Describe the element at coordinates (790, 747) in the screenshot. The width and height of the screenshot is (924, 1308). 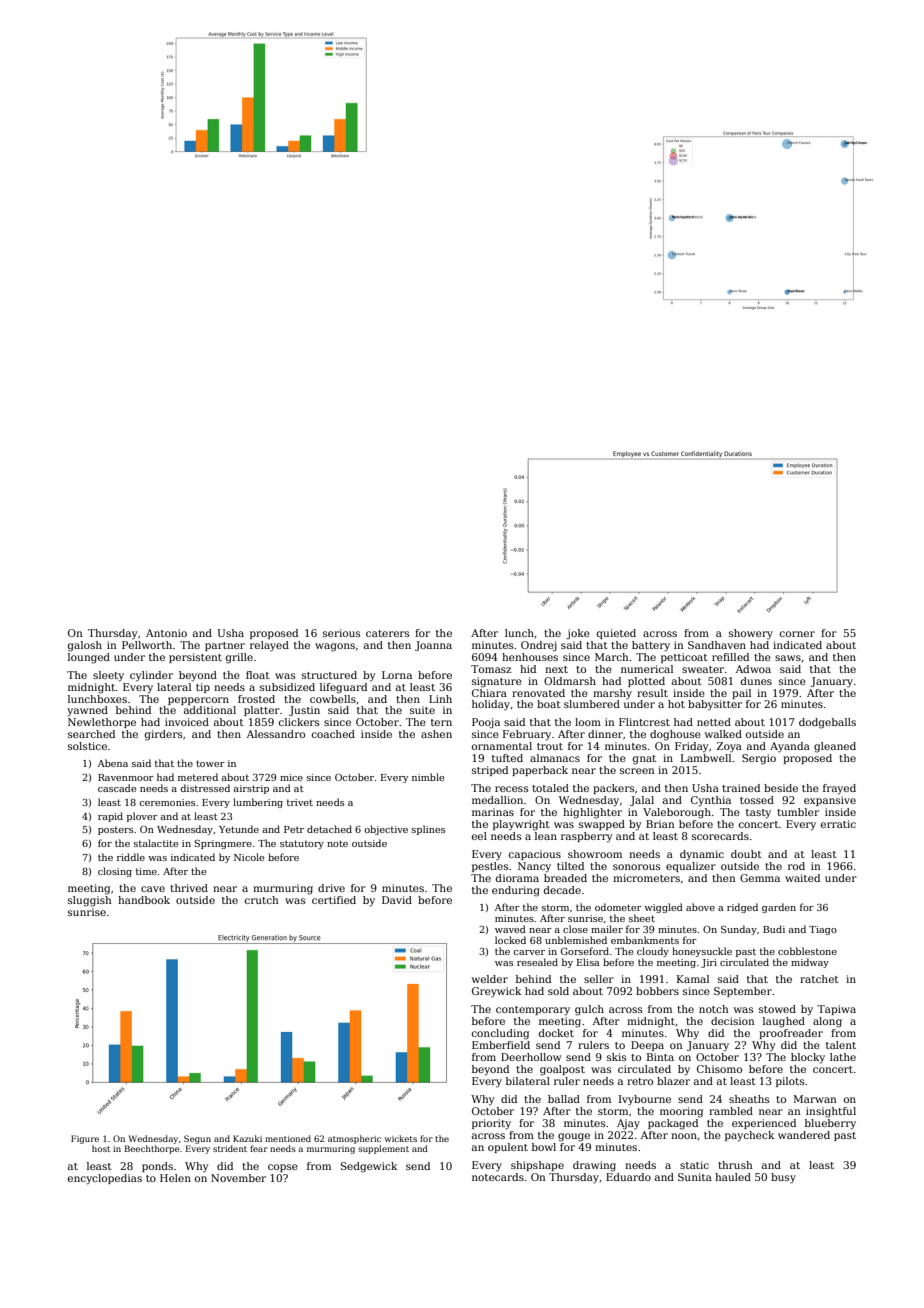
I see `Ayanda` at that location.
